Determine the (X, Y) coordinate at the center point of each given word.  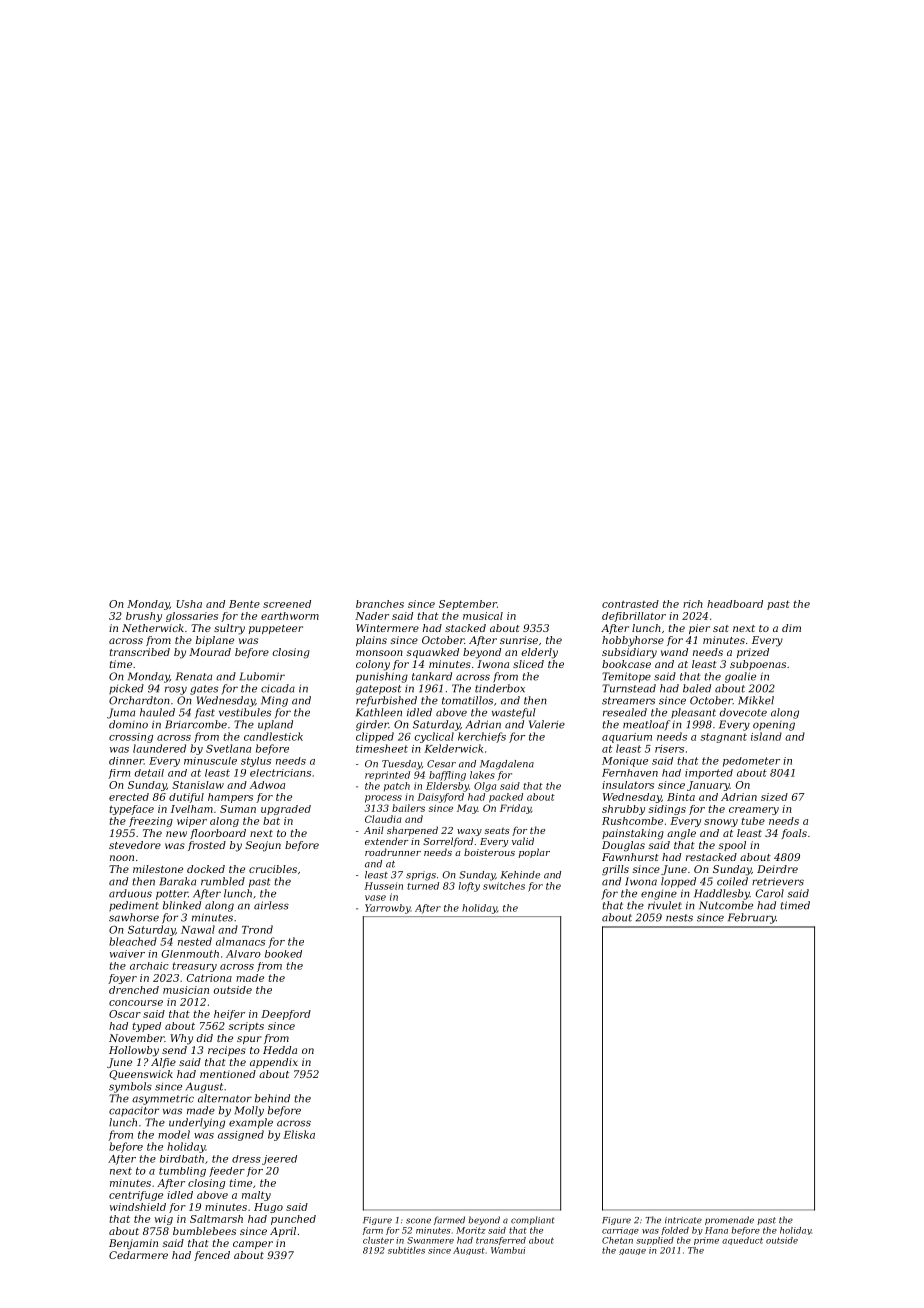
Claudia (383, 819)
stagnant (724, 738)
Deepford (286, 1015)
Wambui (508, 1250)
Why (181, 1039)
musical (483, 616)
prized (753, 653)
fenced (212, 1256)
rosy (176, 690)
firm (119, 774)
